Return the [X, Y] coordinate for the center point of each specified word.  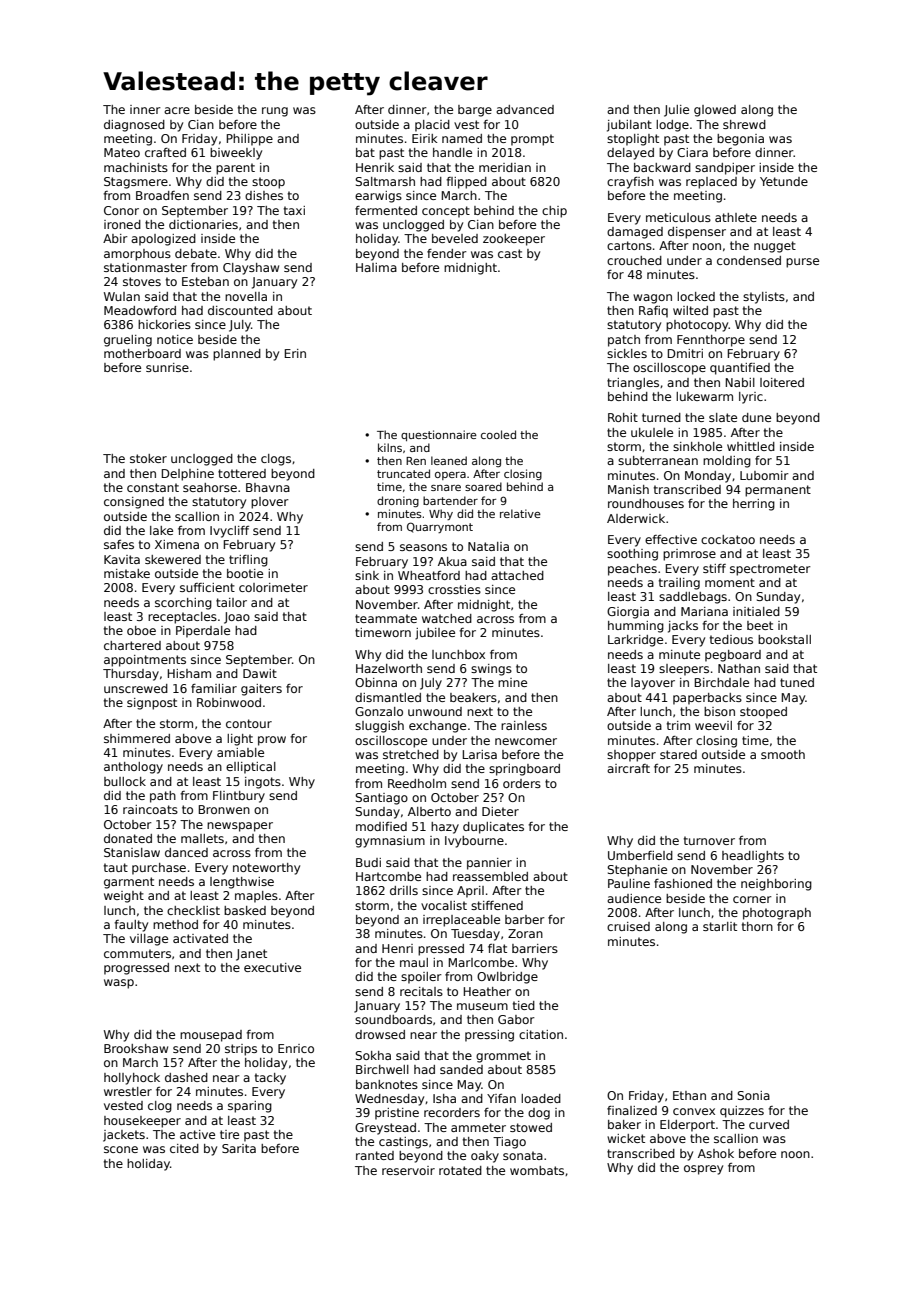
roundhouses [646, 503]
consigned [134, 503]
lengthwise [242, 883]
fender [447, 253]
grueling [128, 341]
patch [624, 341]
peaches [632, 570]
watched [447, 618]
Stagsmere [136, 183]
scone [121, 1149]
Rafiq [653, 312]
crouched [634, 260]
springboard [524, 770]
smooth [783, 754]
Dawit [260, 673]
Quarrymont [440, 527]
